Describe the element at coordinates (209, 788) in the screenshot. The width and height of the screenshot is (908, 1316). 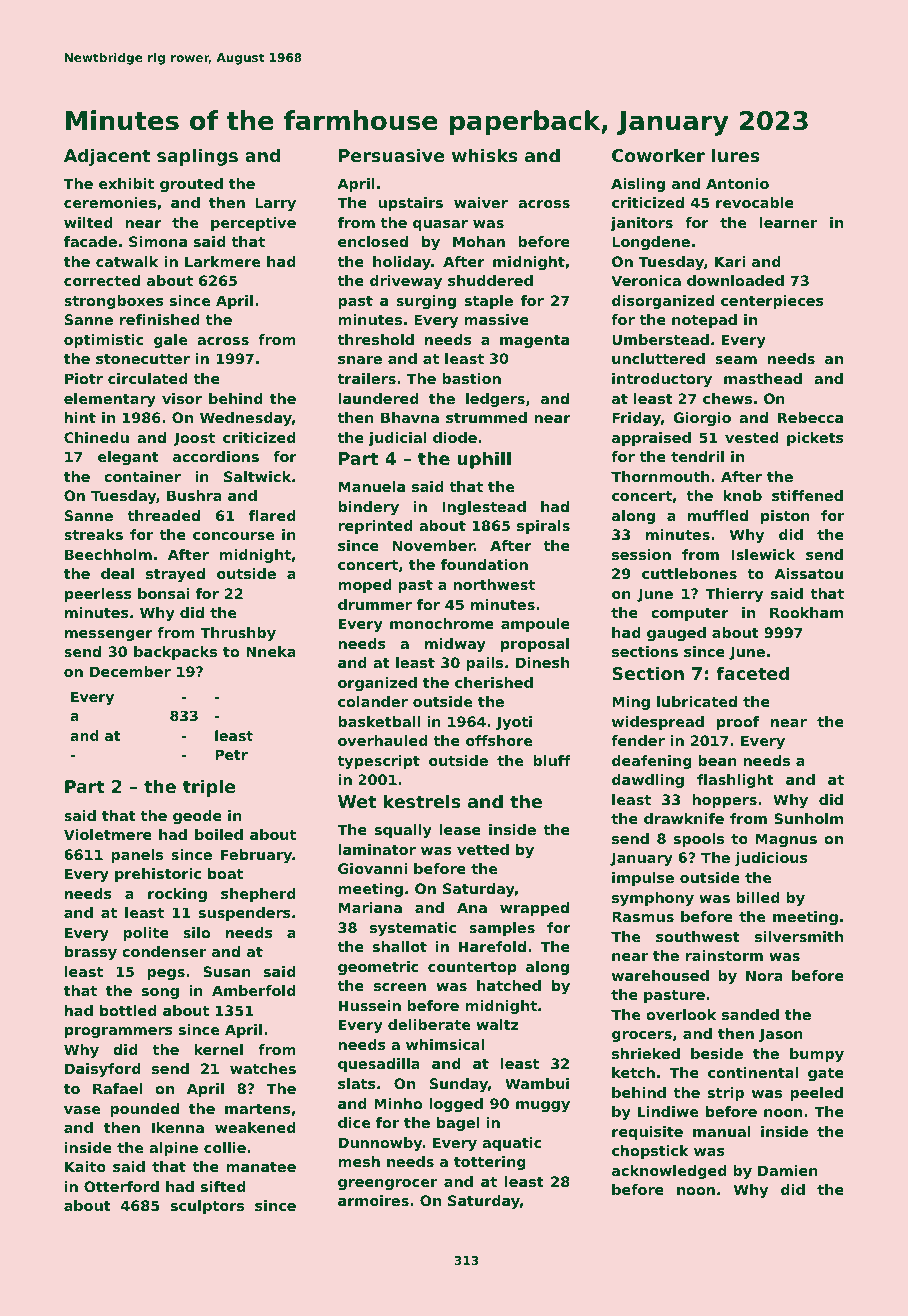
I see `triple` at that location.
